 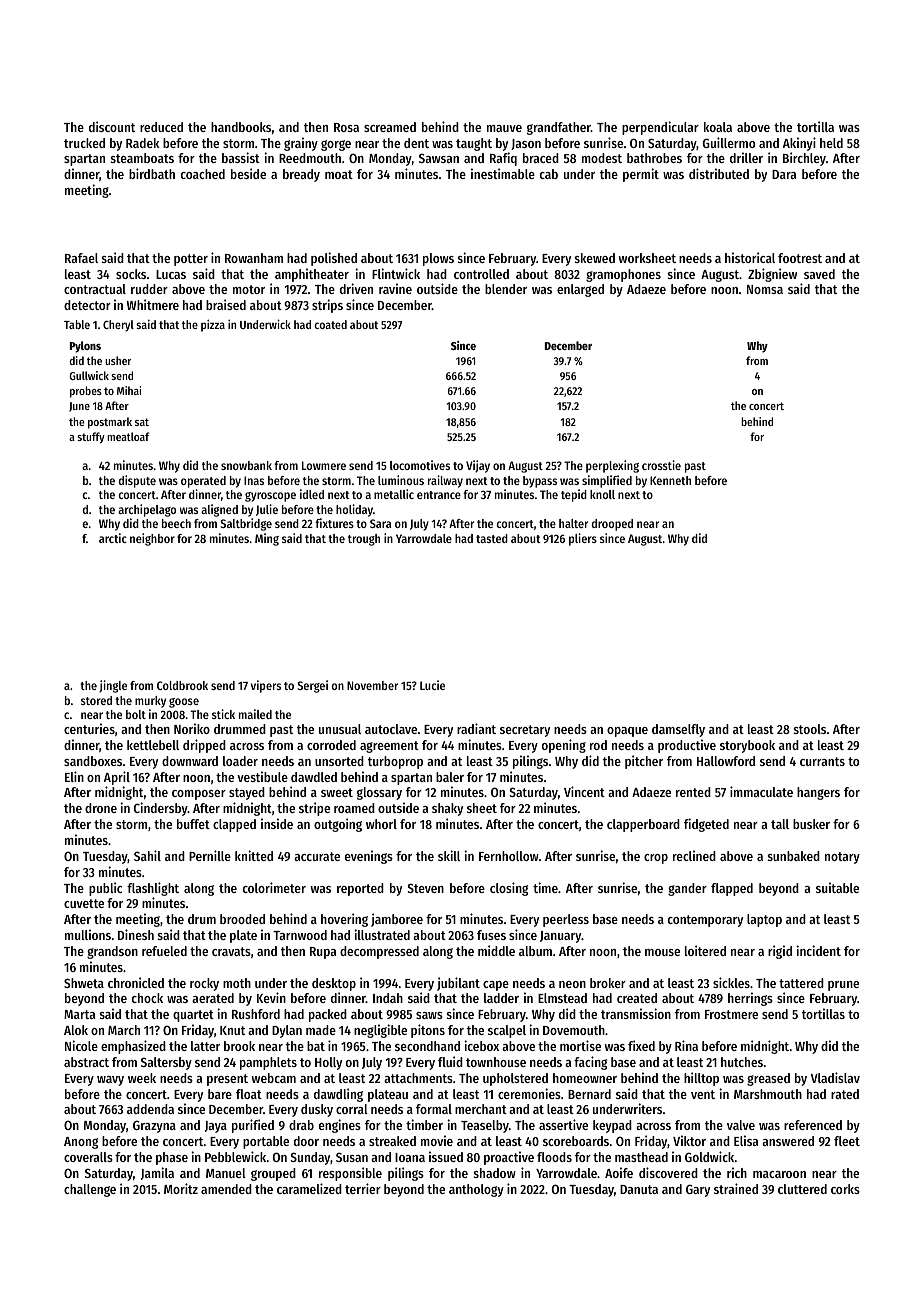 What do you see at coordinates (612, 525) in the screenshot?
I see `drooped` at bounding box center [612, 525].
